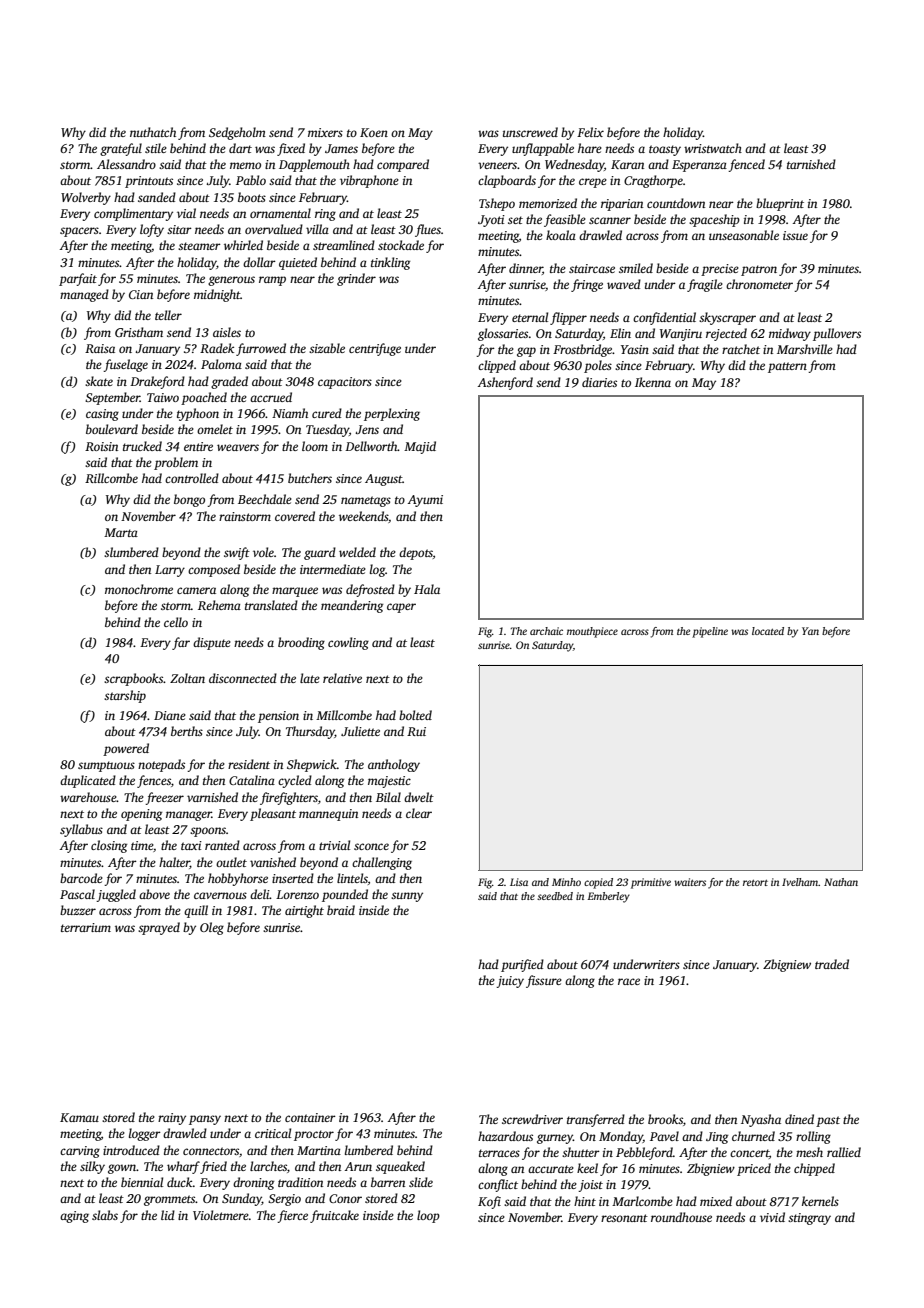  Describe the element at coordinates (237, 133) in the screenshot. I see `Sedgeholm` at that location.
